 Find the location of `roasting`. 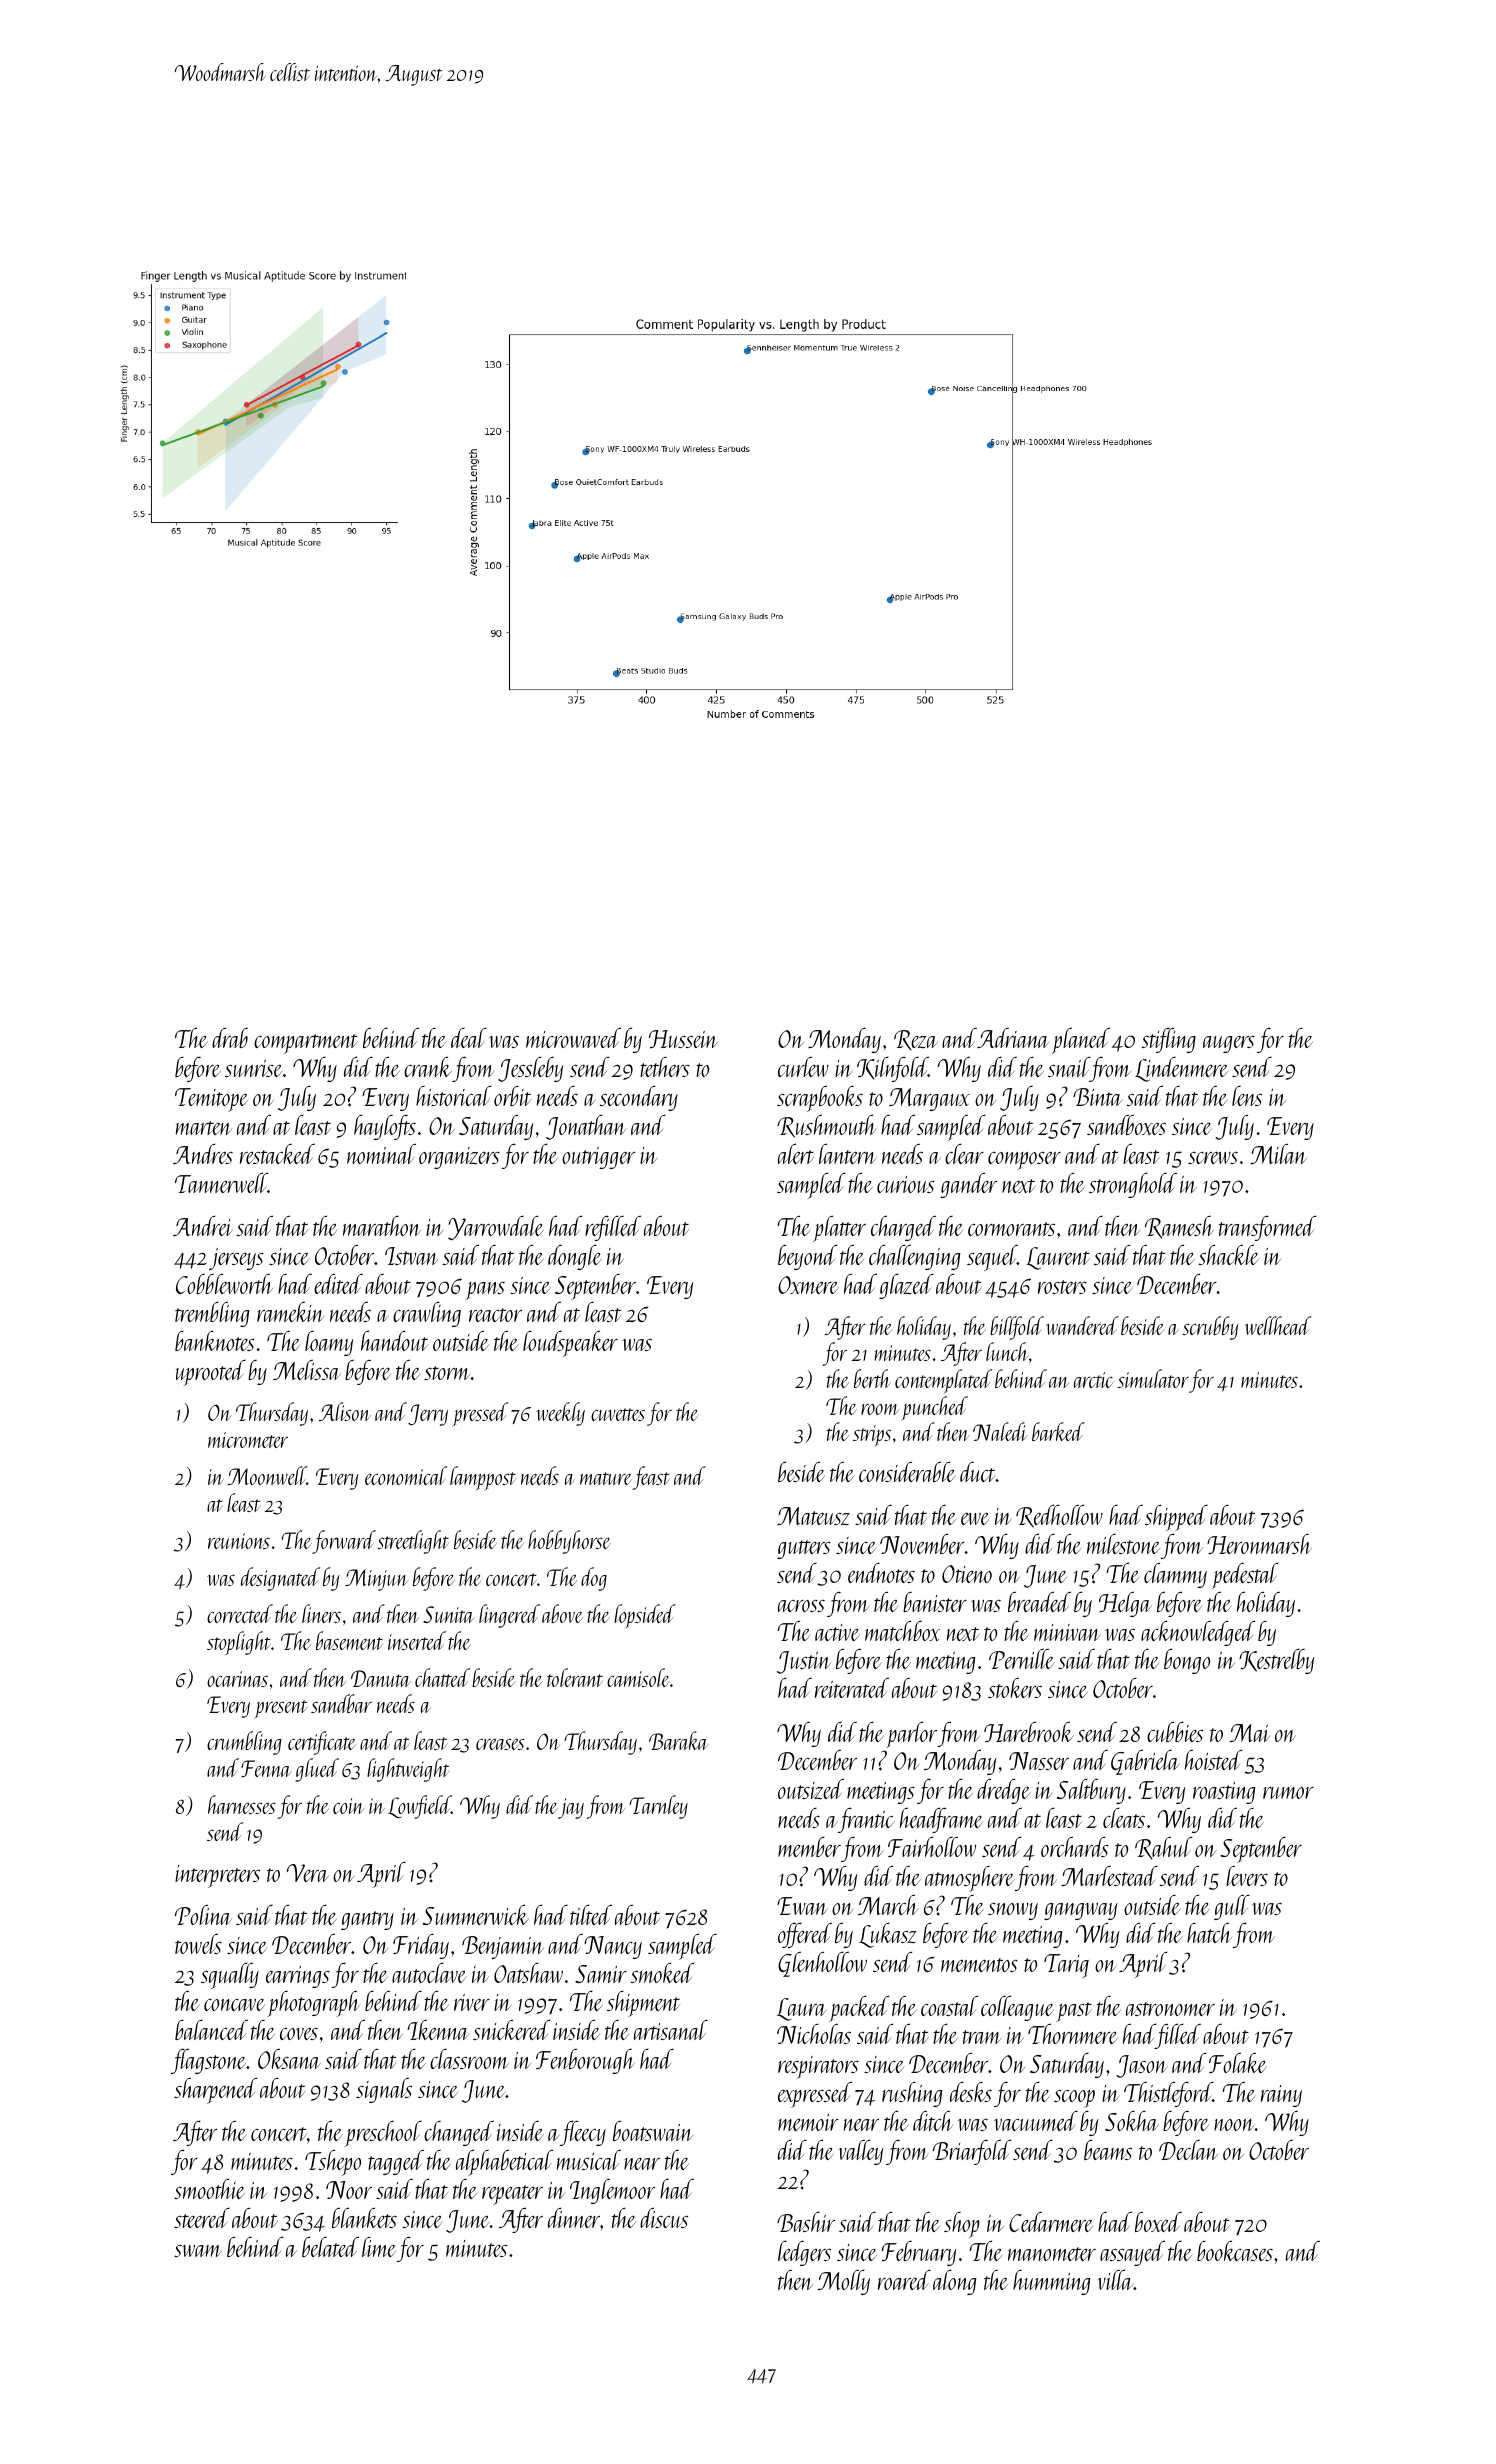

roasting is located at coordinates (1224, 1793).
